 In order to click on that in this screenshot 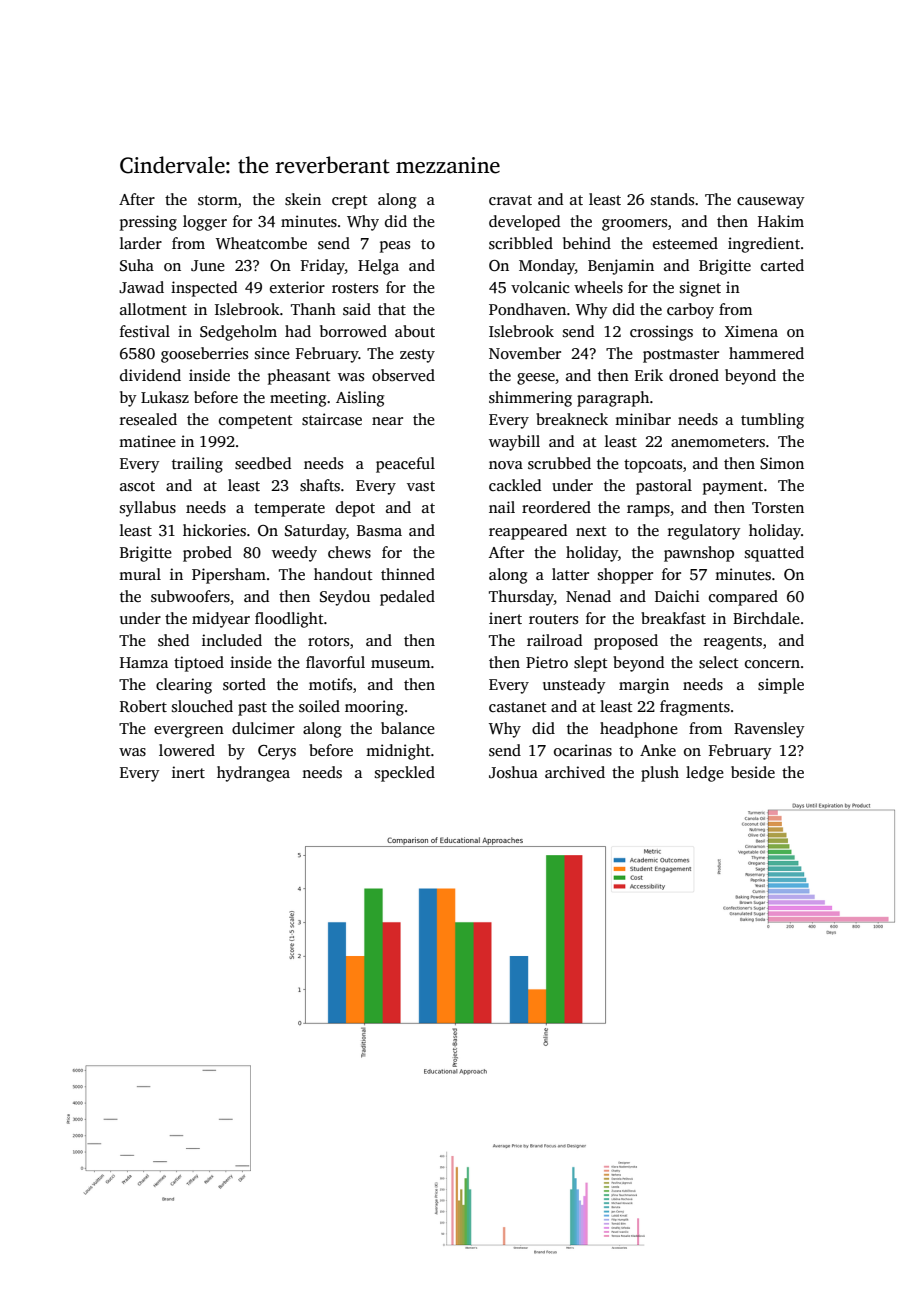, I will do `click(392, 309)`.
